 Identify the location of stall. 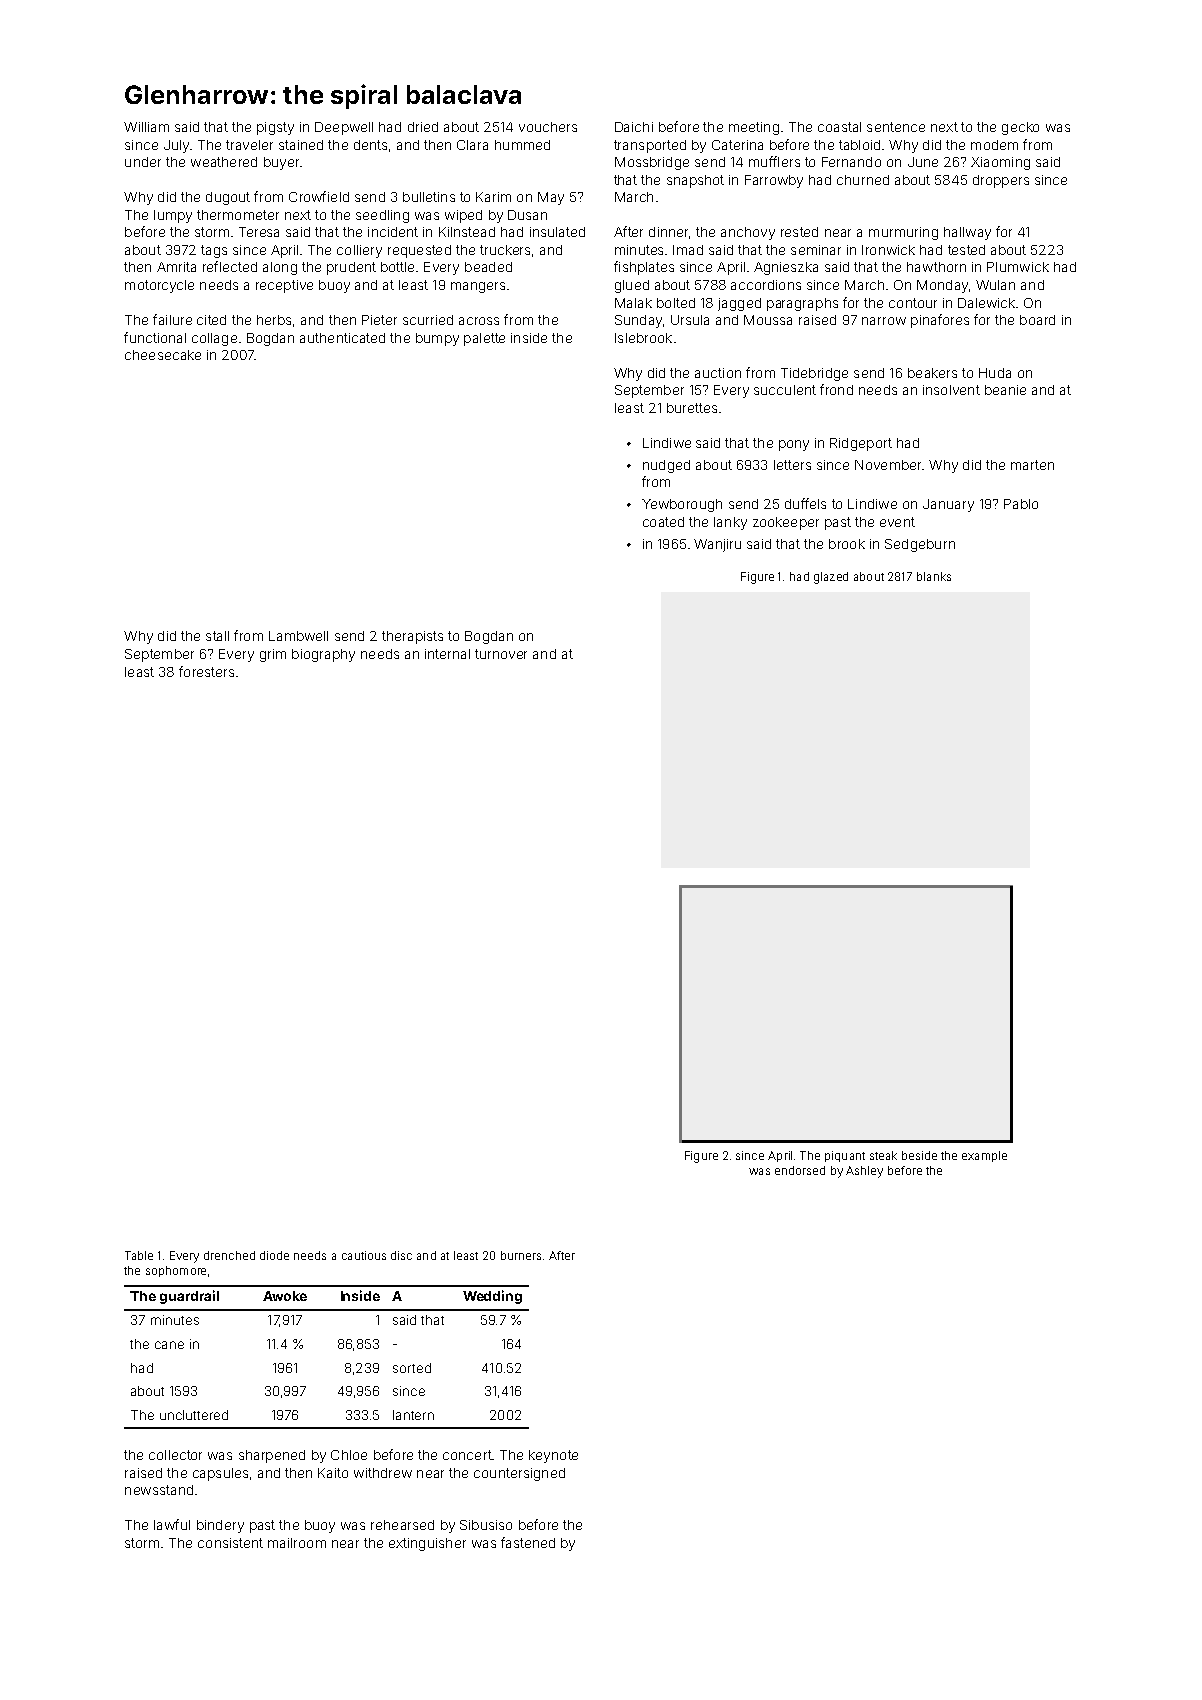
(217, 636).
